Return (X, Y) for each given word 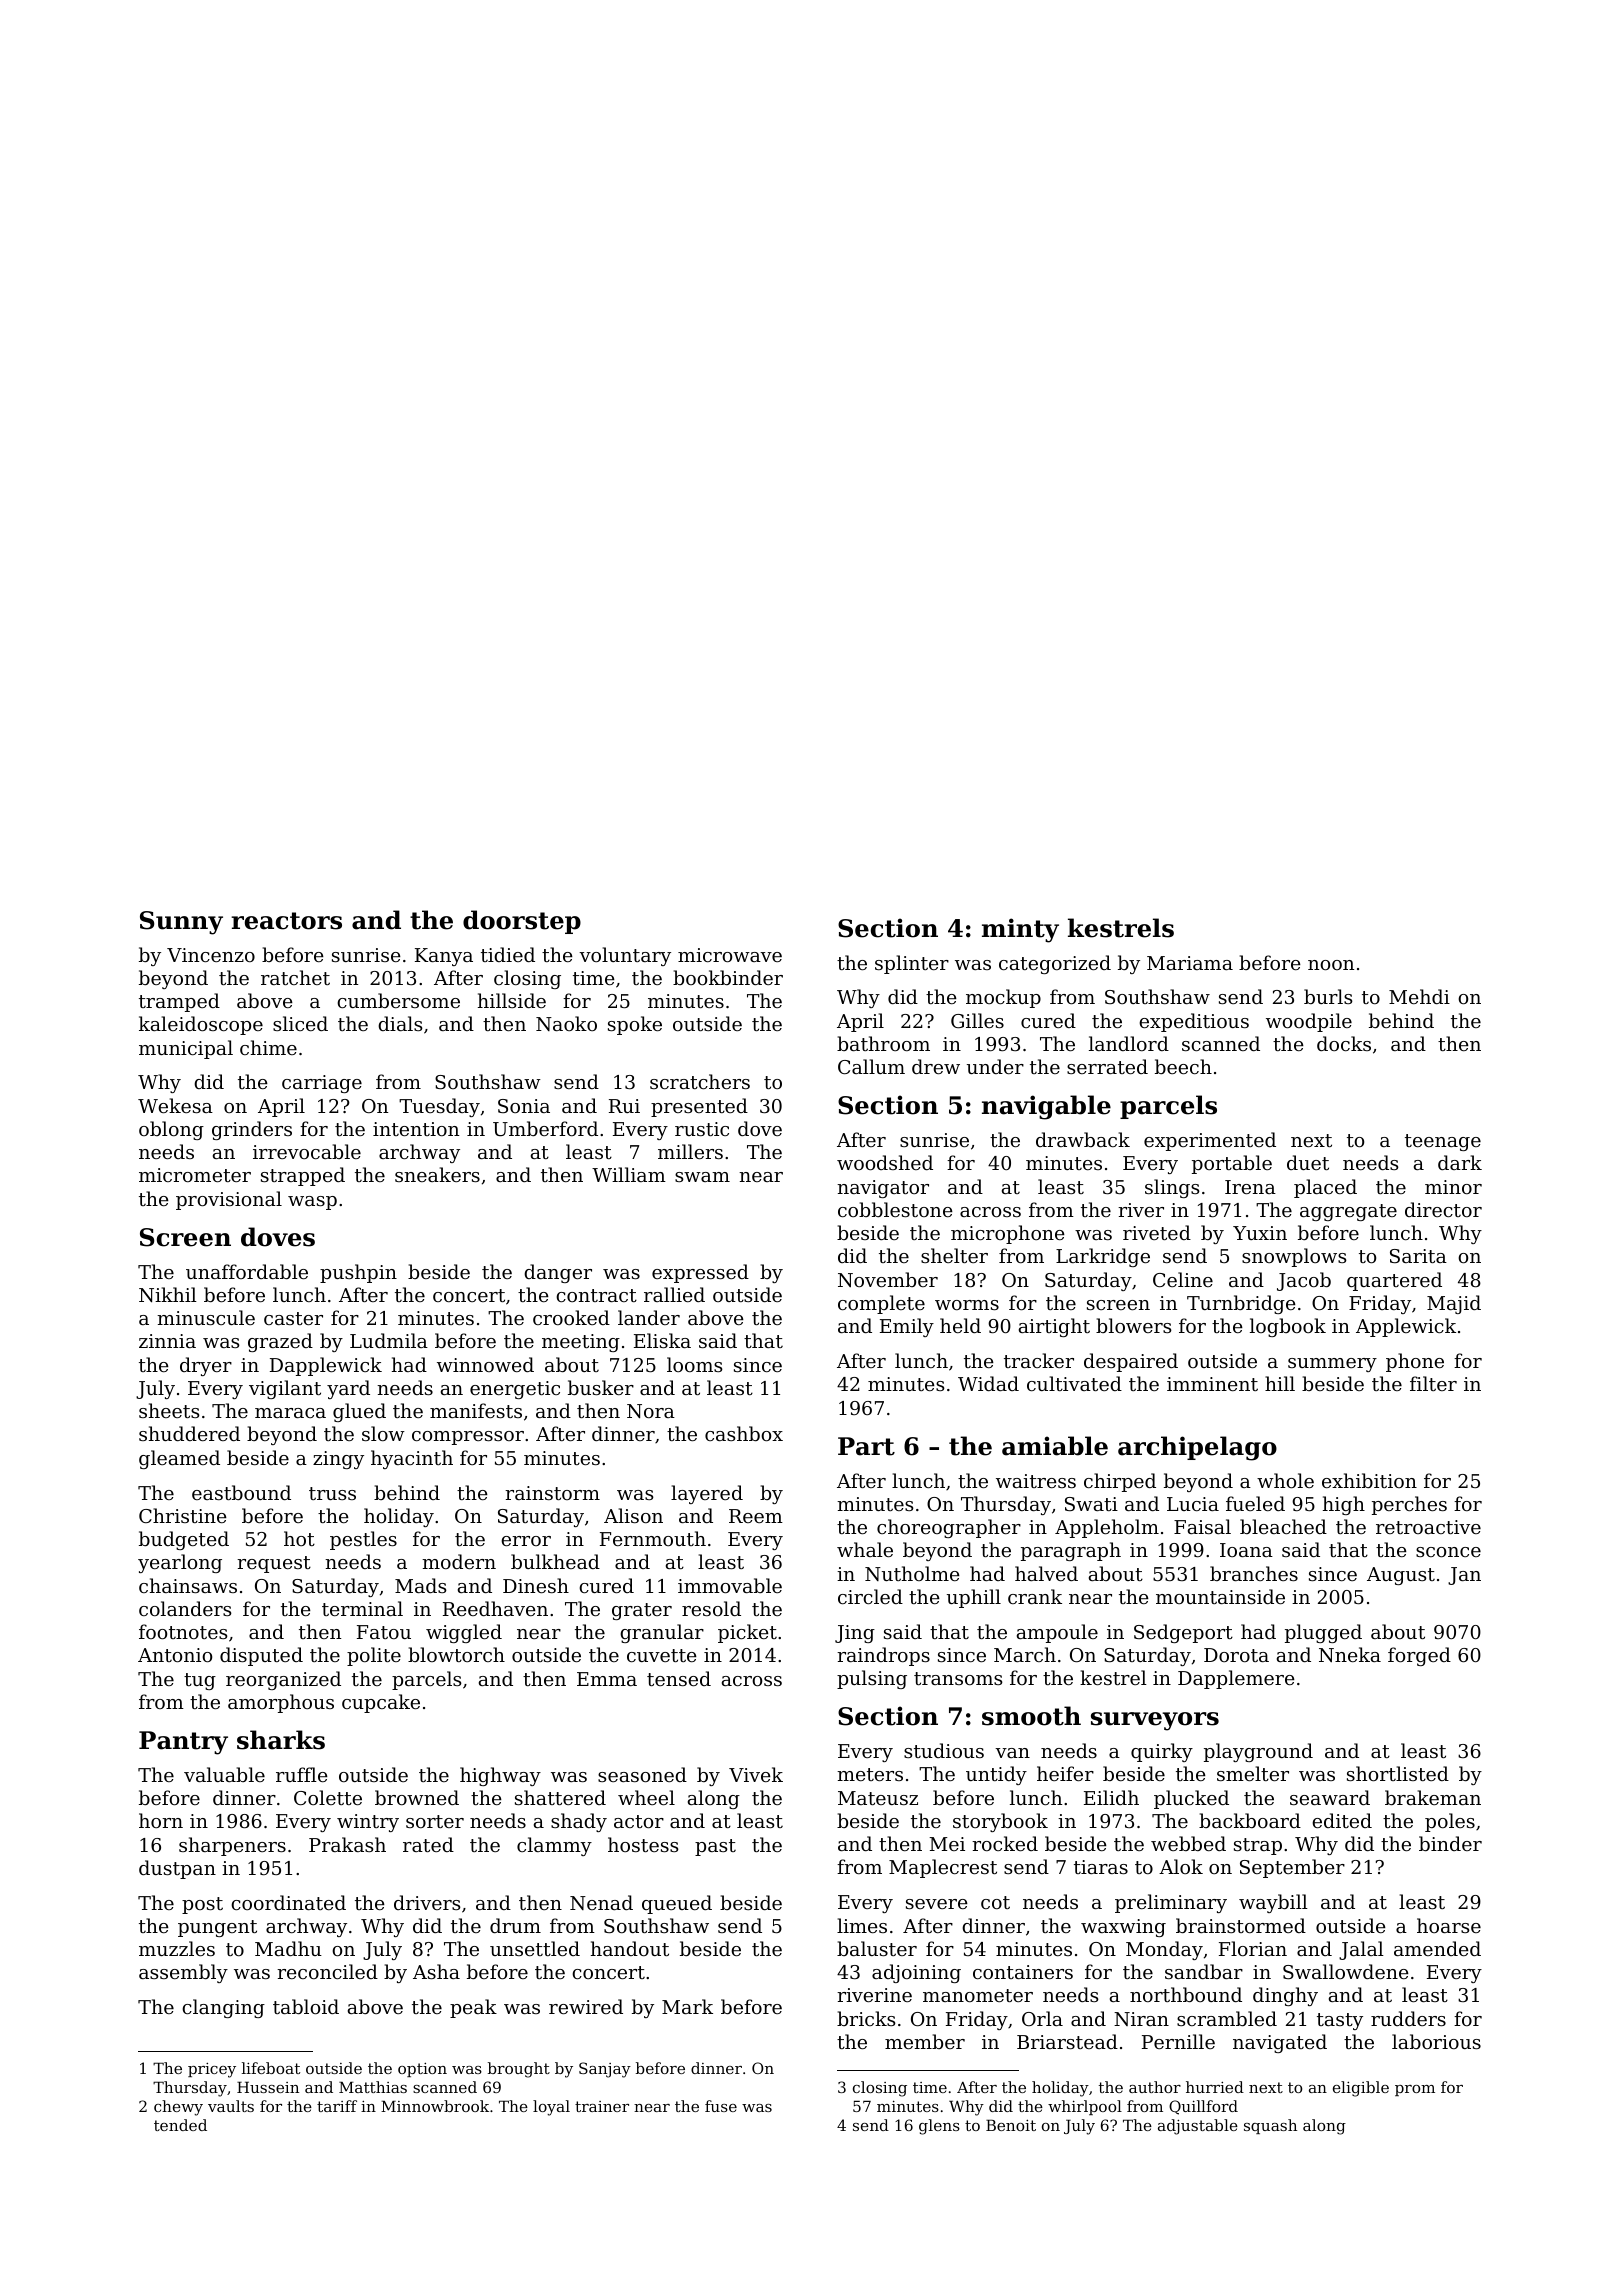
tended (180, 2125)
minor (1453, 1187)
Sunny (181, 923)
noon (1331, 965)
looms (695, 1364)
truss (332, 1493)
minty (1020, 930)
